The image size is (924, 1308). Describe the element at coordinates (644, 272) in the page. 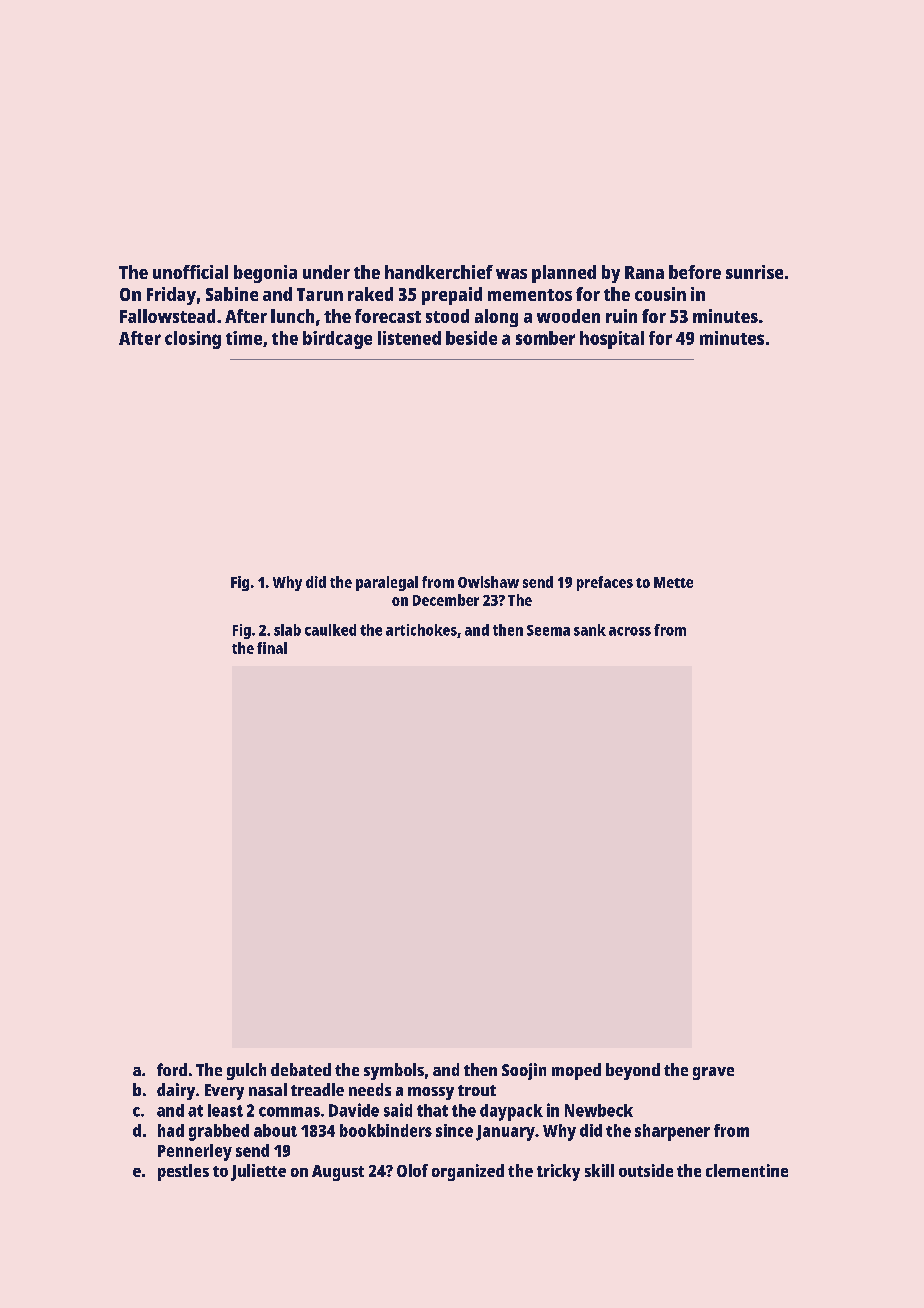

I see `Rana` at that location.
